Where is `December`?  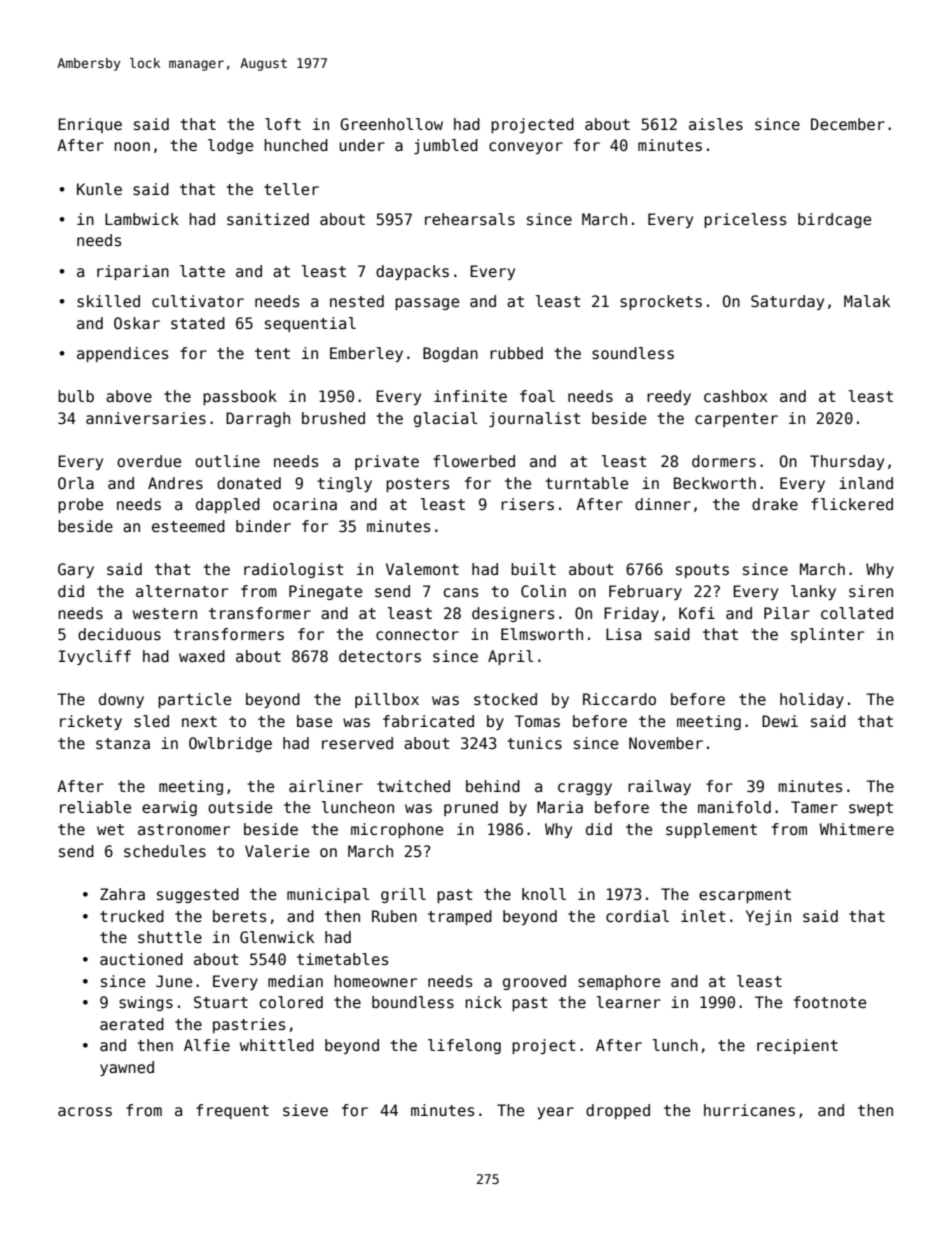
December is located at coordinates (848, 124).
